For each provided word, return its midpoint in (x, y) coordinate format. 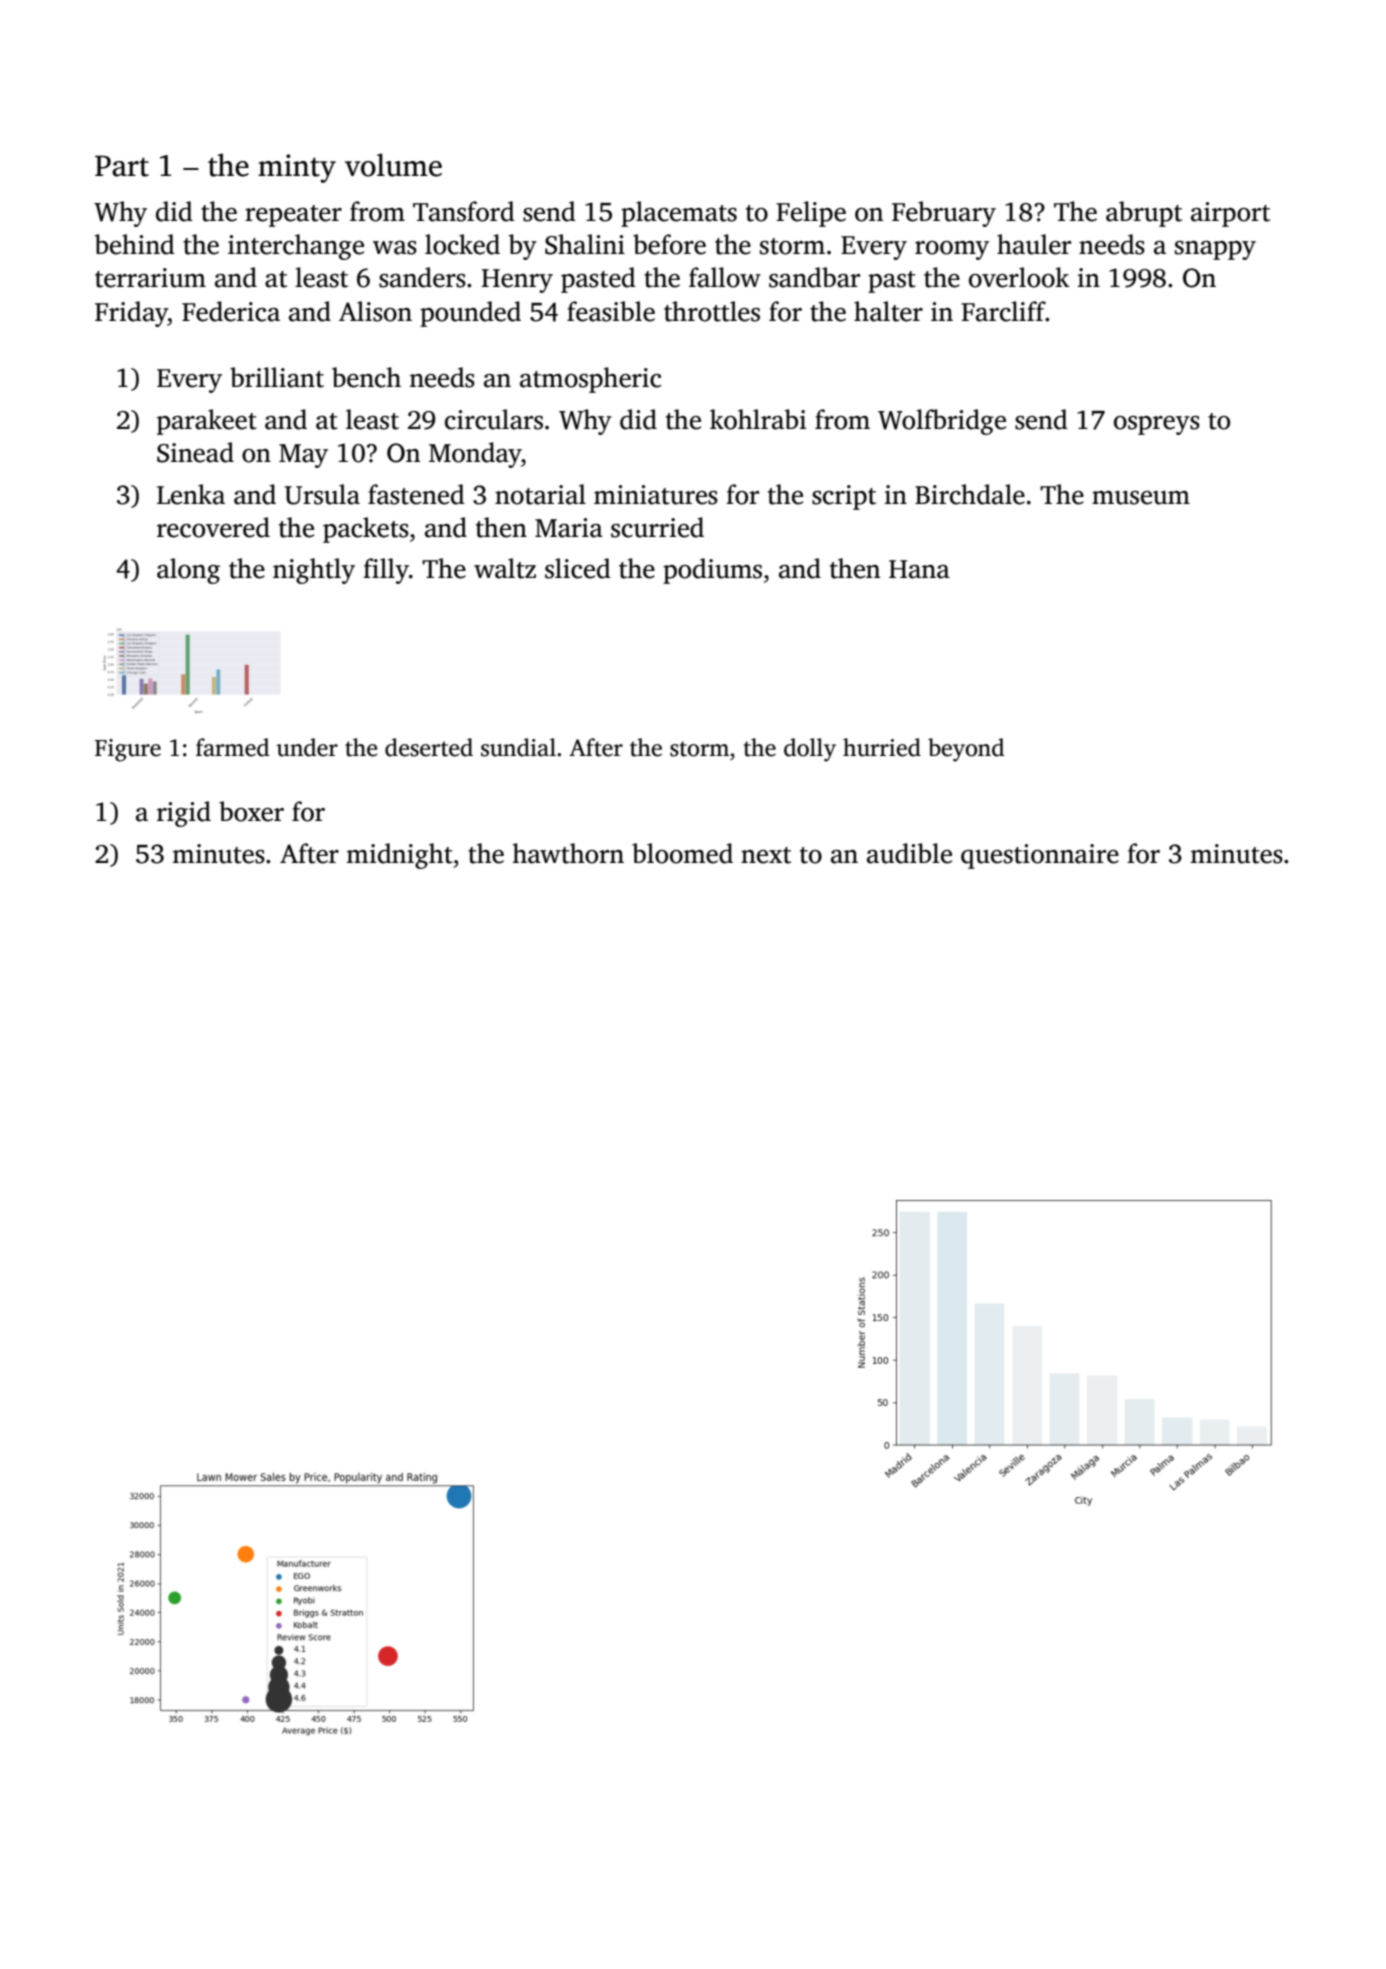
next (766, 855)
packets (366, 530)
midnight (400, 856)
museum (1141, 498)
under (307, 747)
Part (122, 166)
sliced (578, 568)
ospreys (1157, 425)
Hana (919, 569)
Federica (231, 311)
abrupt (1144, 214)
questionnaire (1040, 856)
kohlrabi (758, 419)
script (844, 497)
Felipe (811, 214)
